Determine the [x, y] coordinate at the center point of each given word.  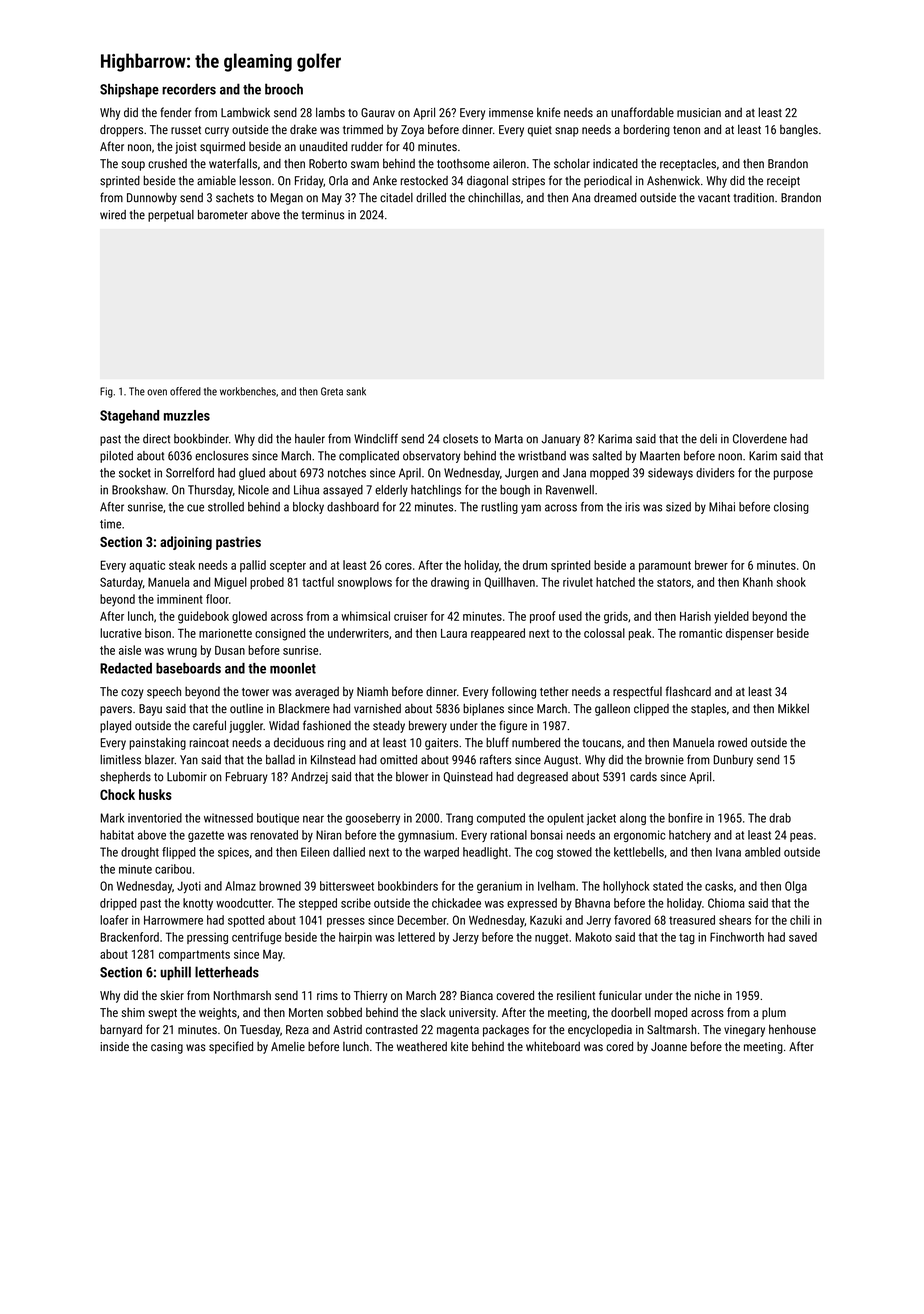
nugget [551, 939]
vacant [714, 198]
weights [218, 1013]
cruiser [411, 616]
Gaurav [378, 112]
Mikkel [793, 709]
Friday [309, 182]
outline [246, 709]
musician [699, 112]
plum [774, 1013]
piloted [116, 457]
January [561, 440]
